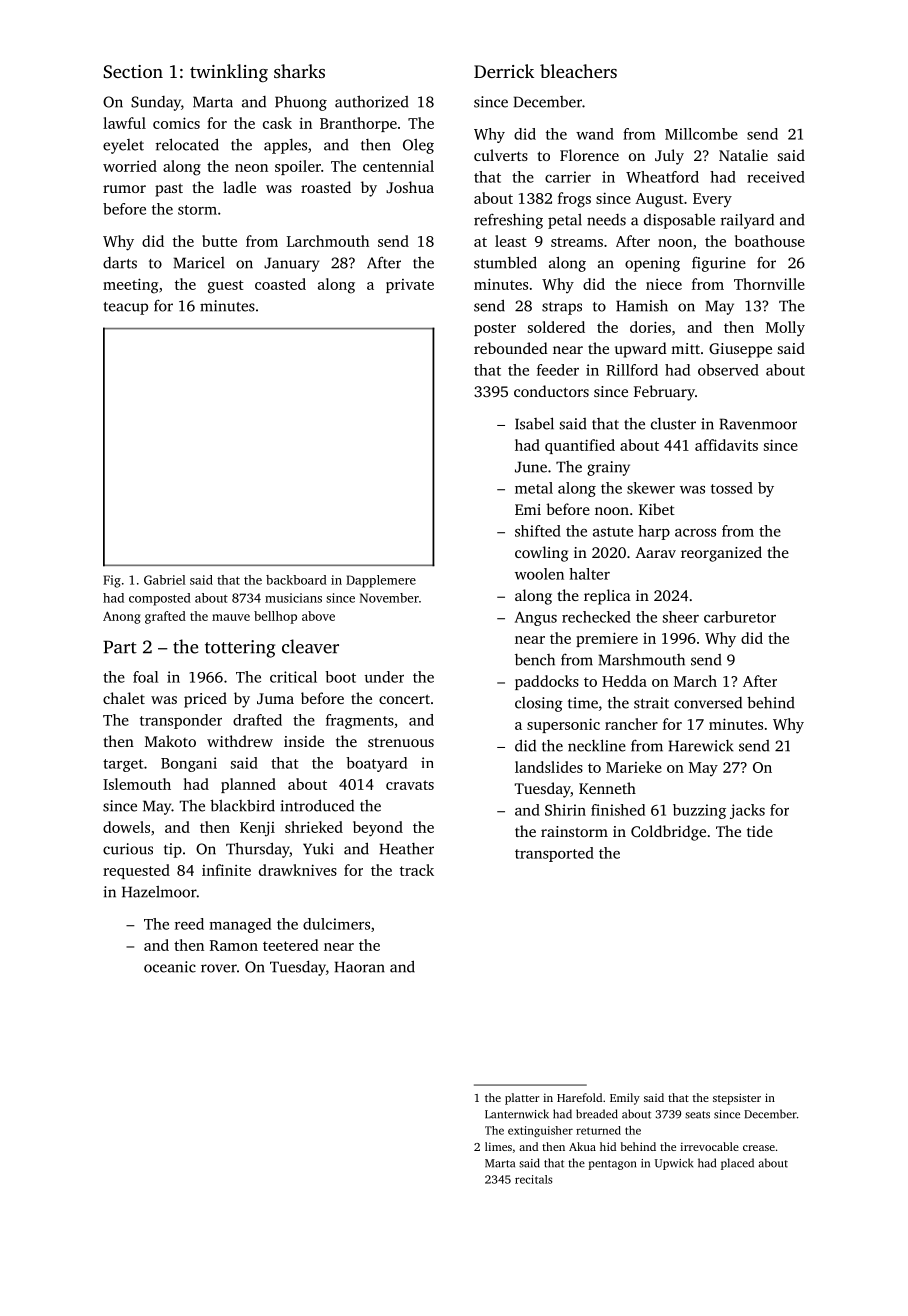  What do you see at coordinates (170, 967) in the screenshot?
I see `oceanic` at bounding box center [170, 967].
